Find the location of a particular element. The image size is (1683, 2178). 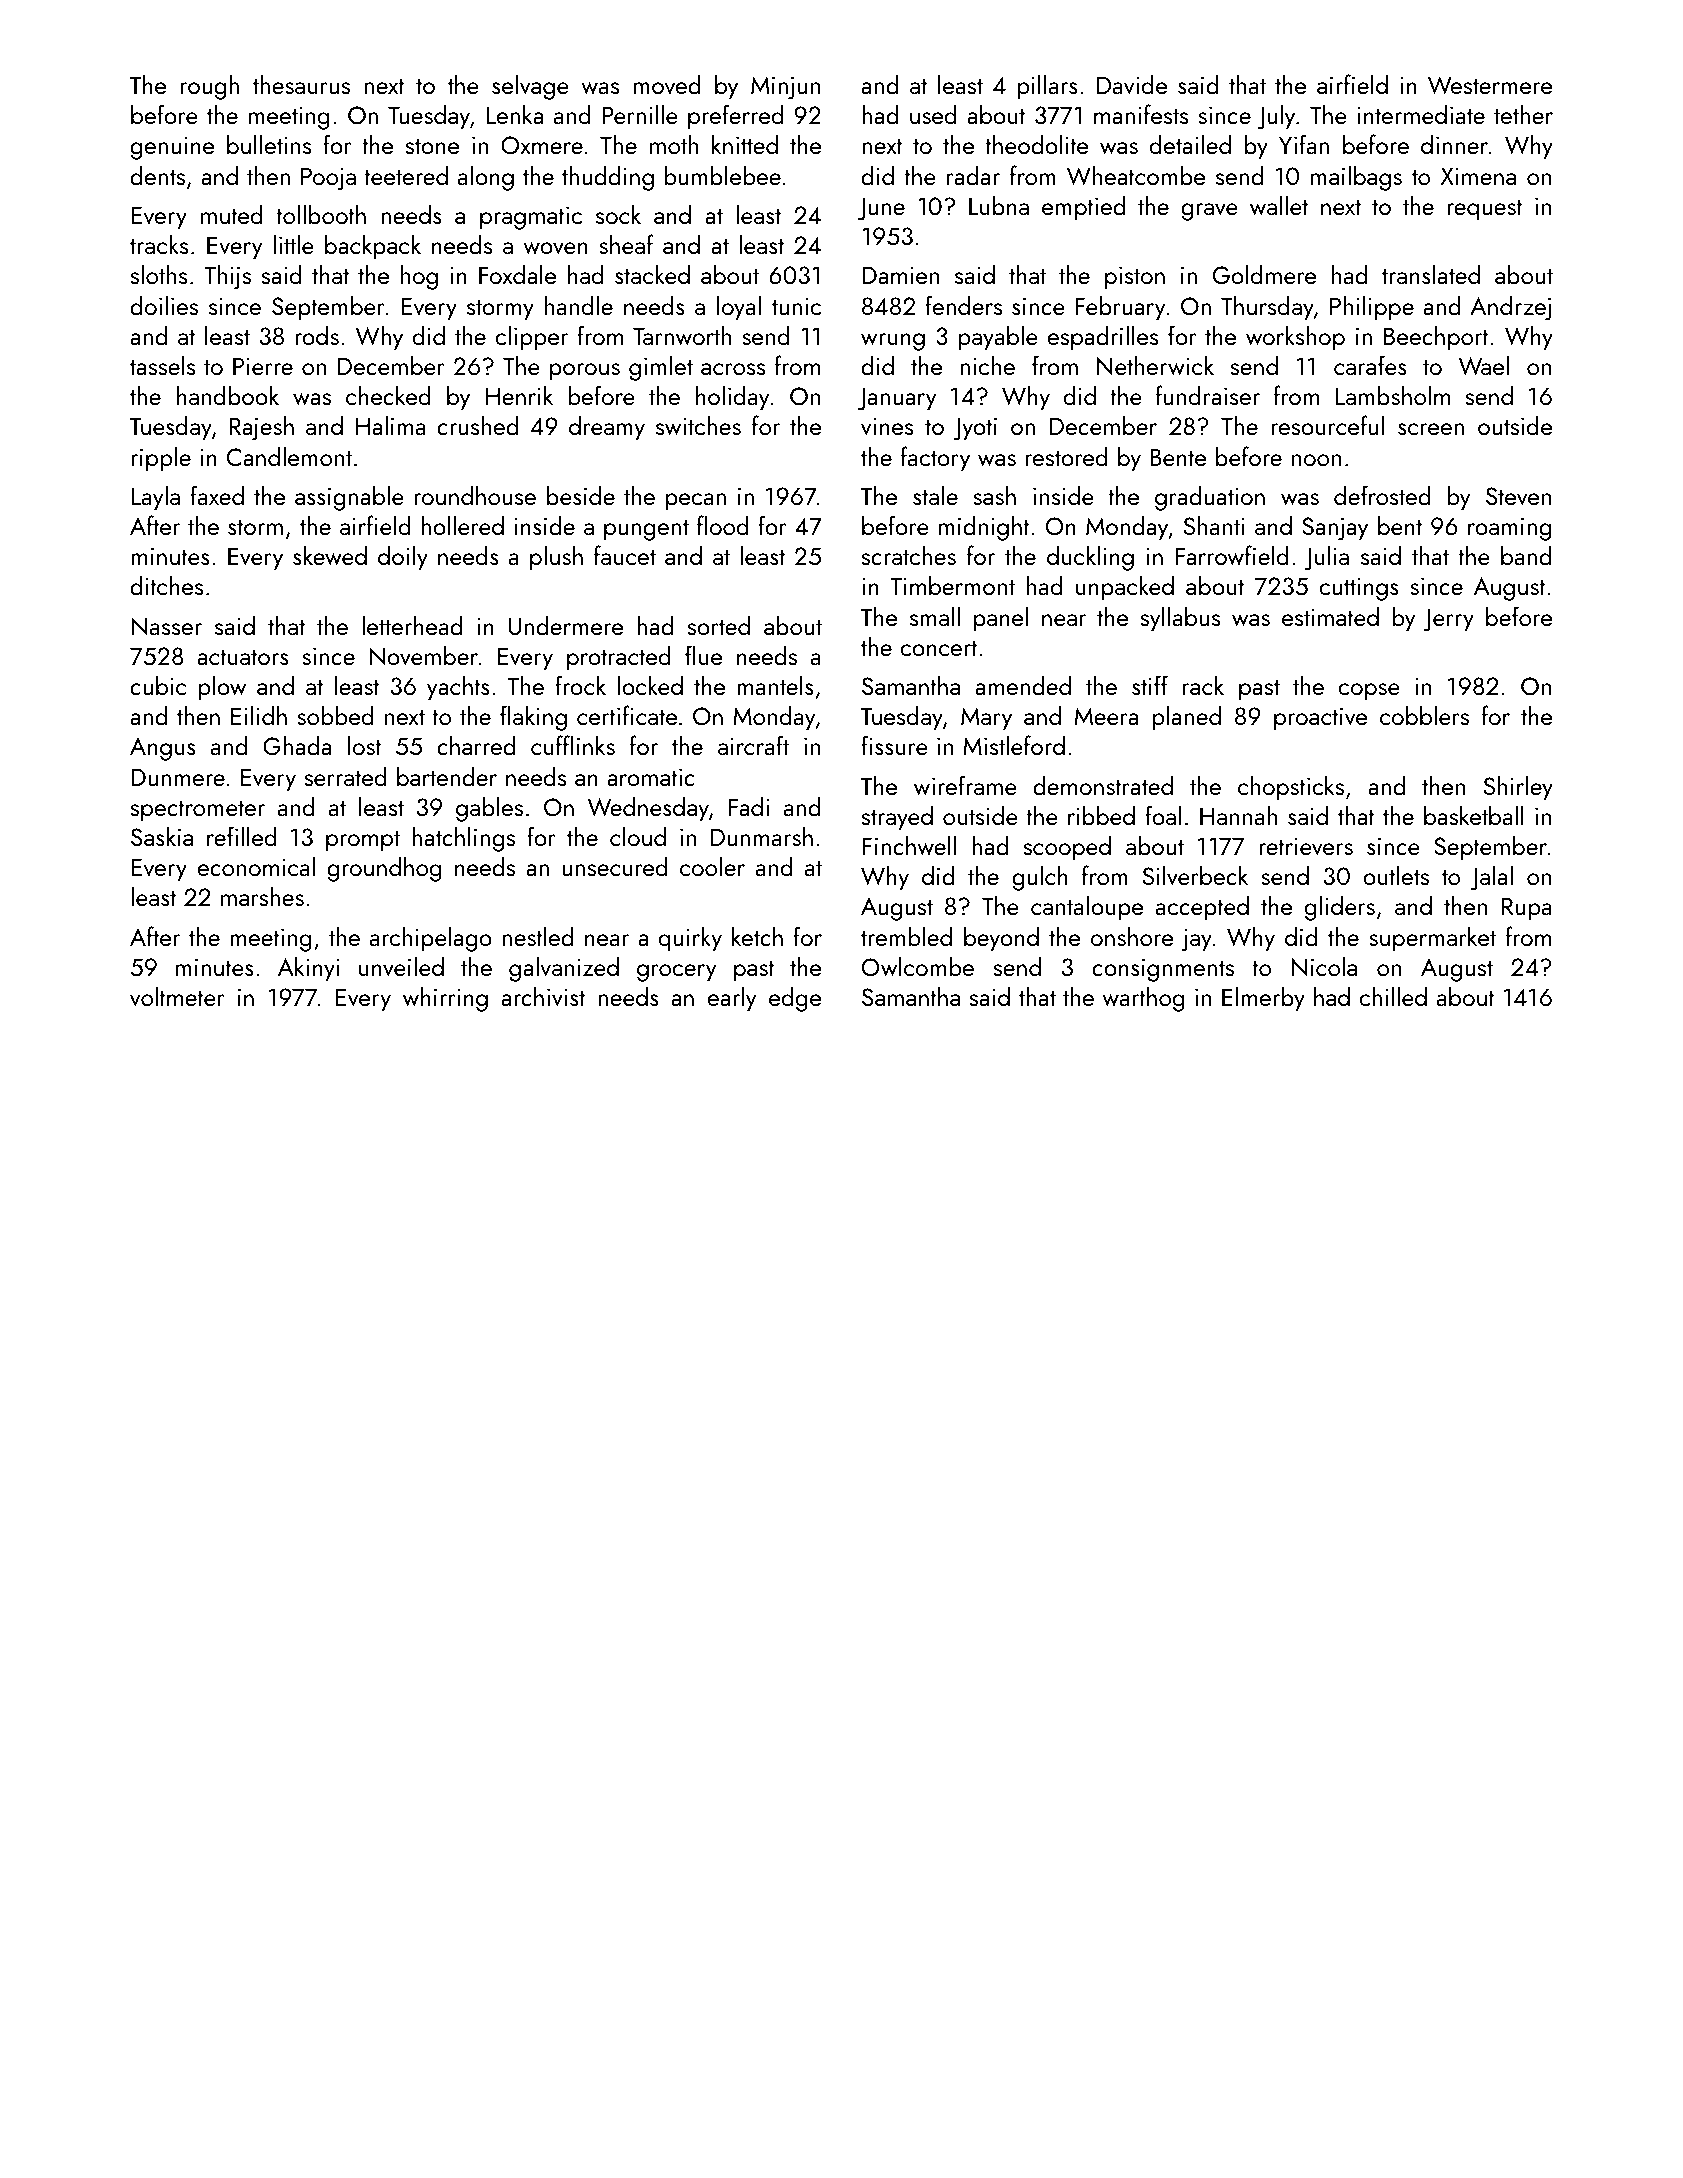

flood is located at coordinates (723, 525).
